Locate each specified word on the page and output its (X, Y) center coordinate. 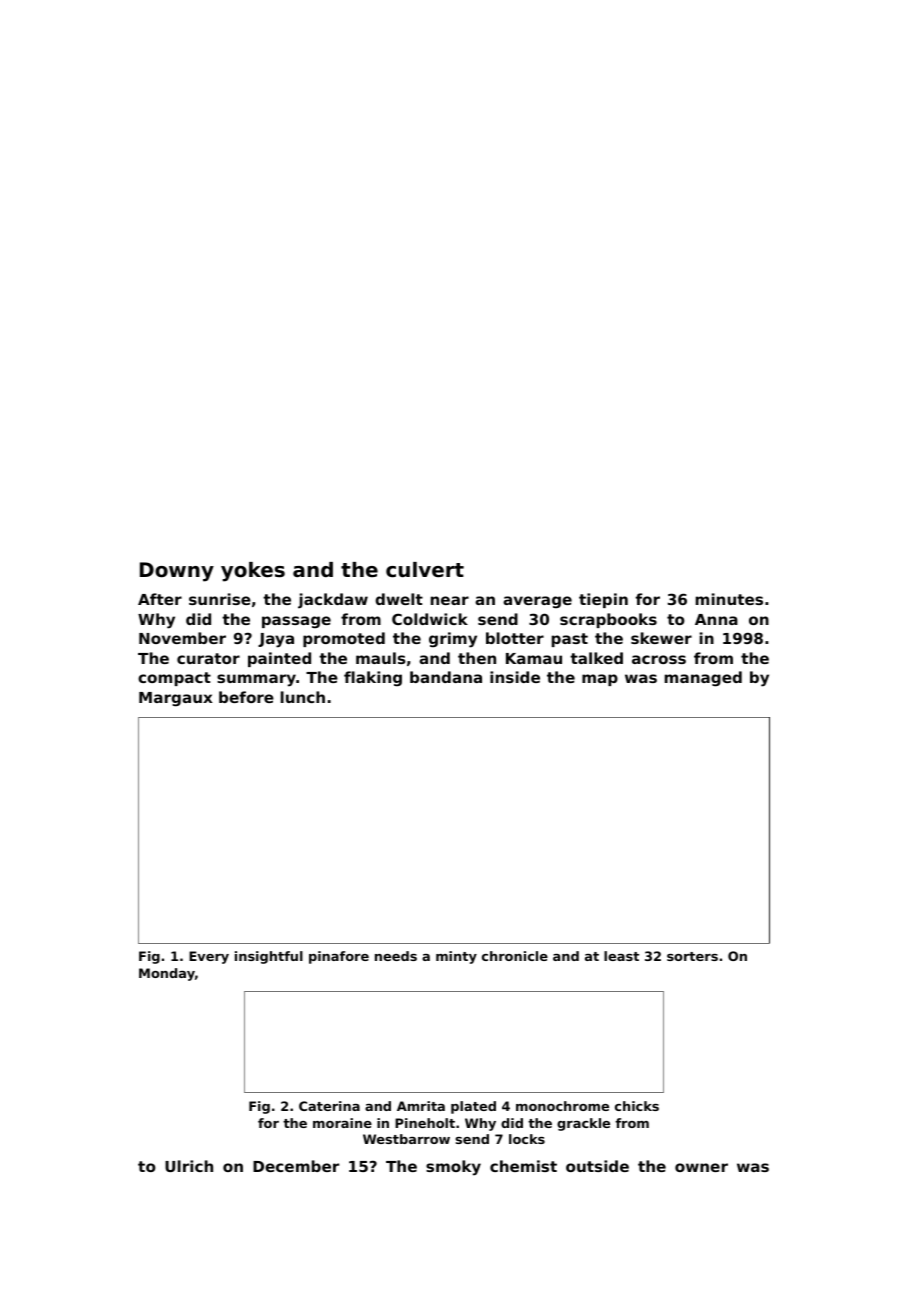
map (600, 680)
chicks (637, 1106)
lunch (303, 697)
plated (473, 1107)
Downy (177, 572)
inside (515, 677)
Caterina (329, 1106)
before (246, 697)
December (296, 1166)
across (659, 659)
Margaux (175, 699)
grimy (453, 640)
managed (703, 679)
